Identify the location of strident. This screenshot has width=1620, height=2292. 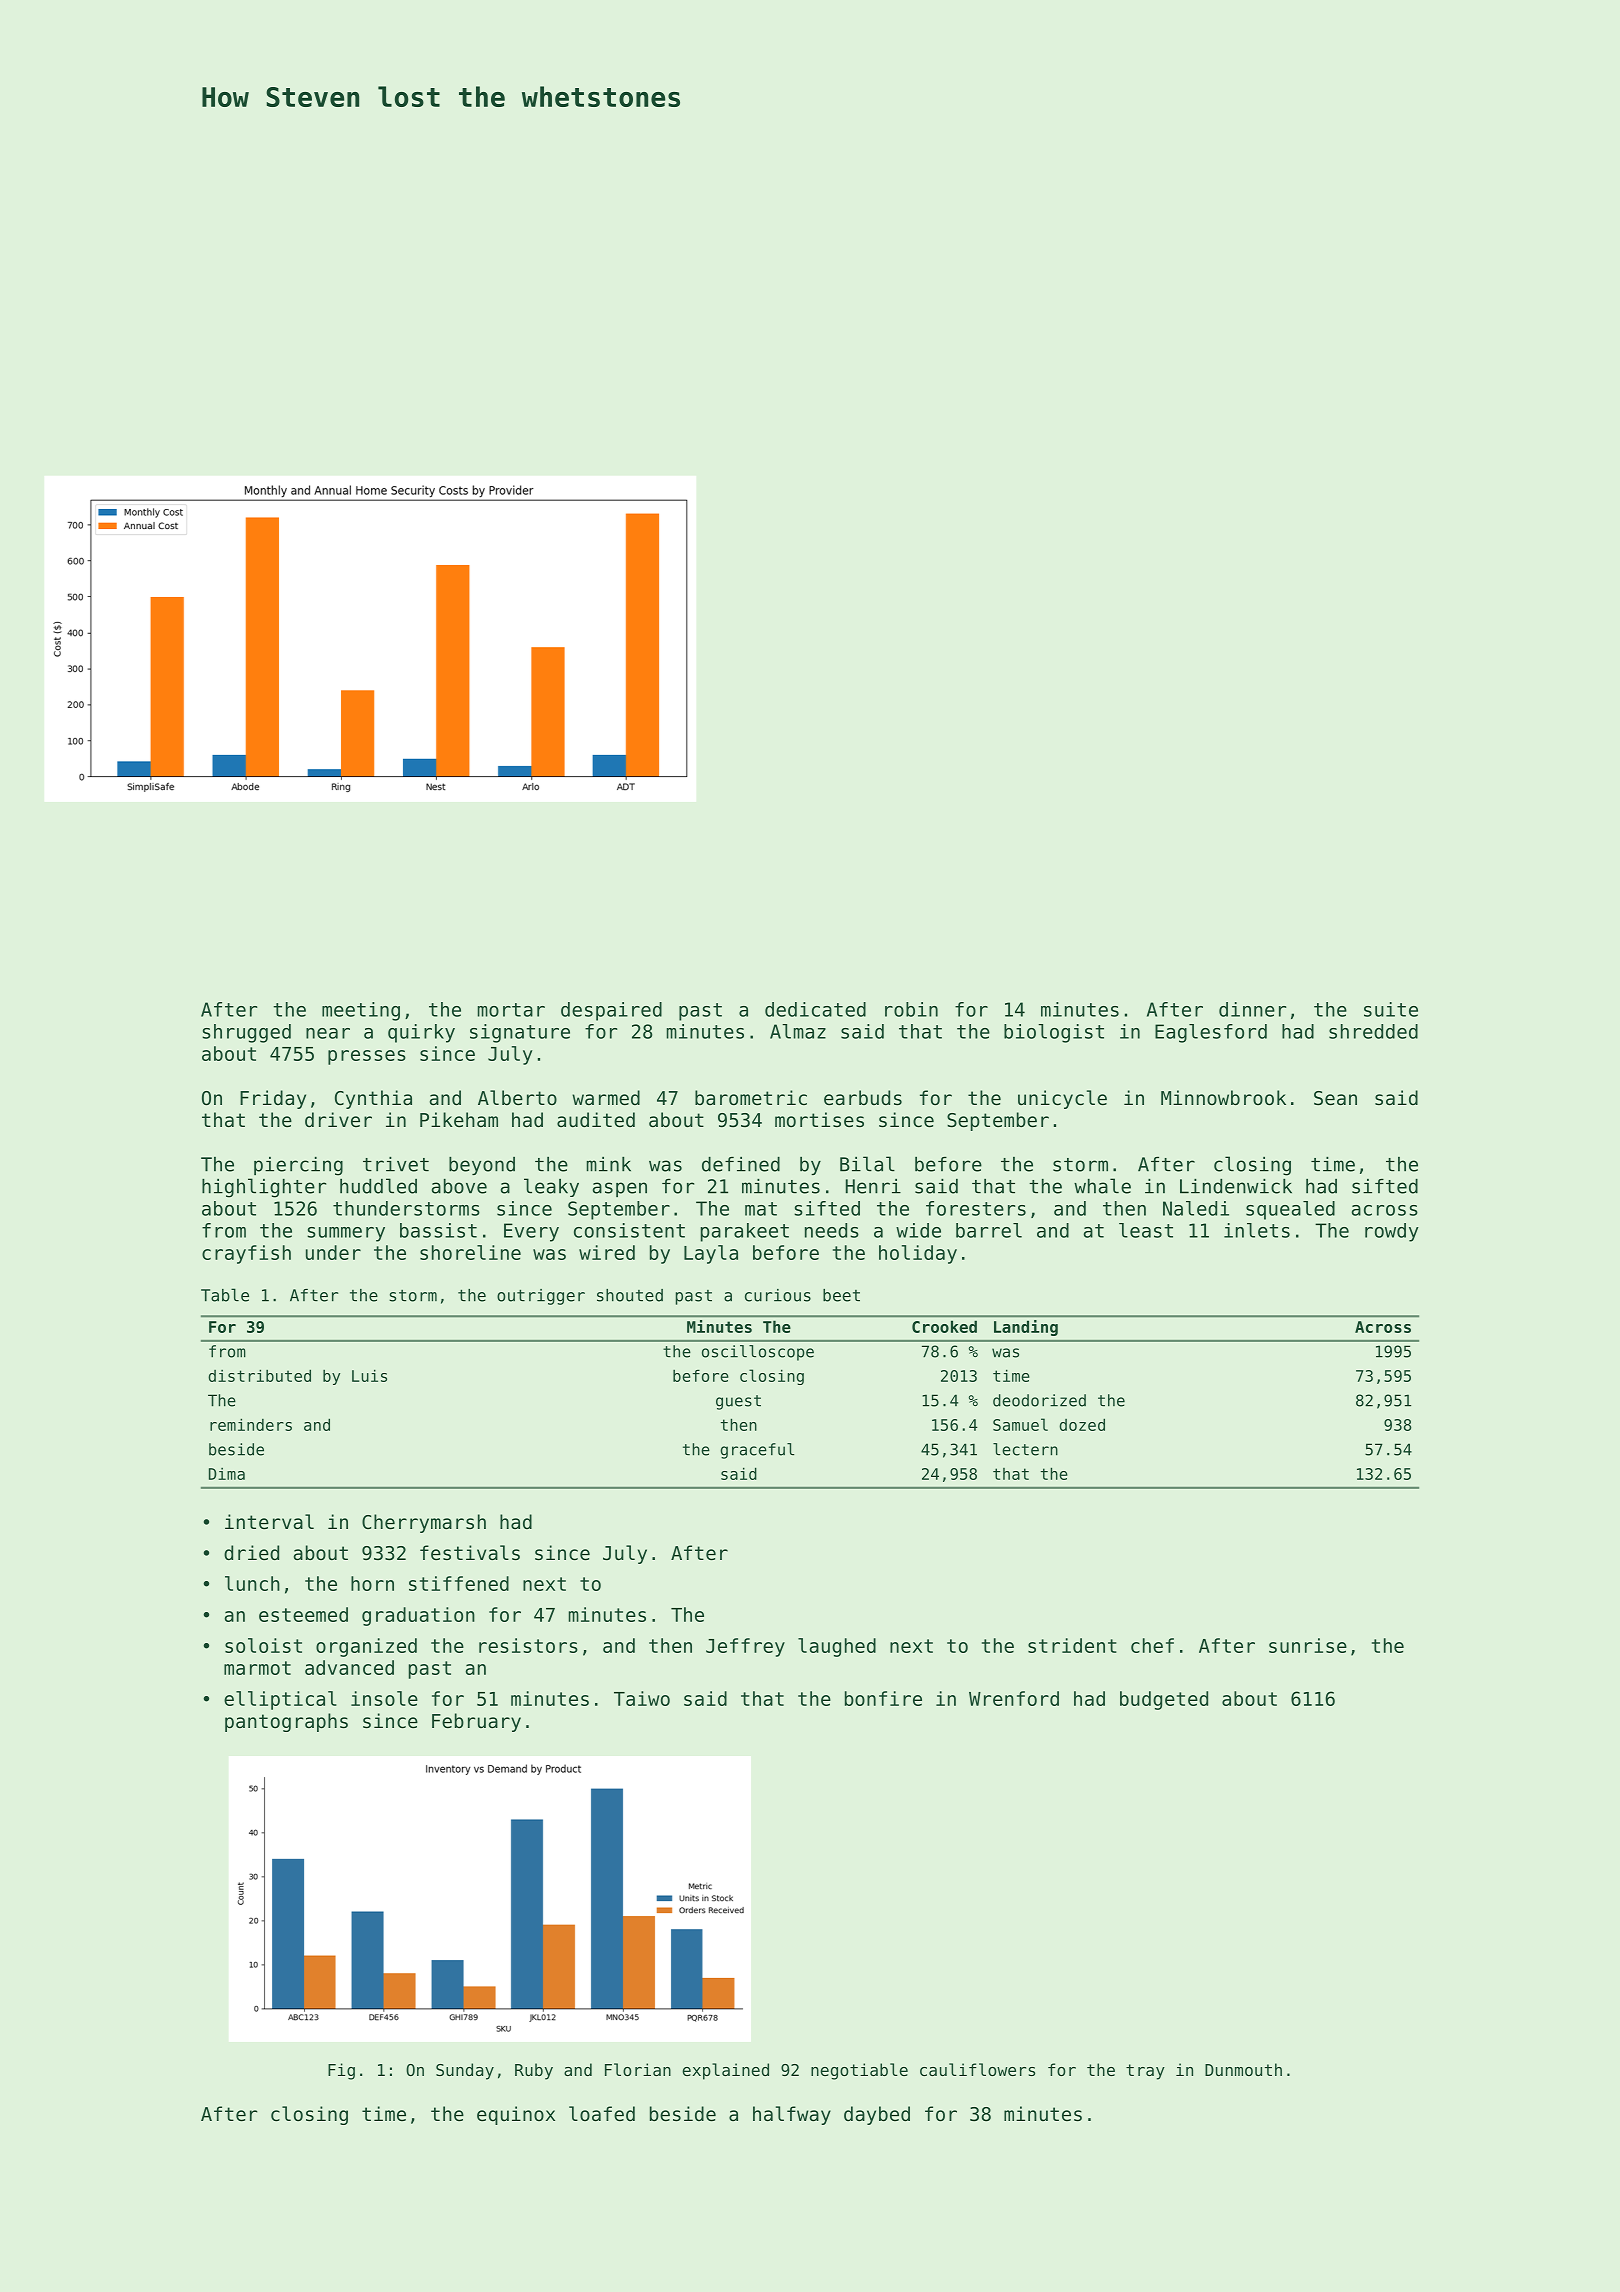
(1072, 1645).
